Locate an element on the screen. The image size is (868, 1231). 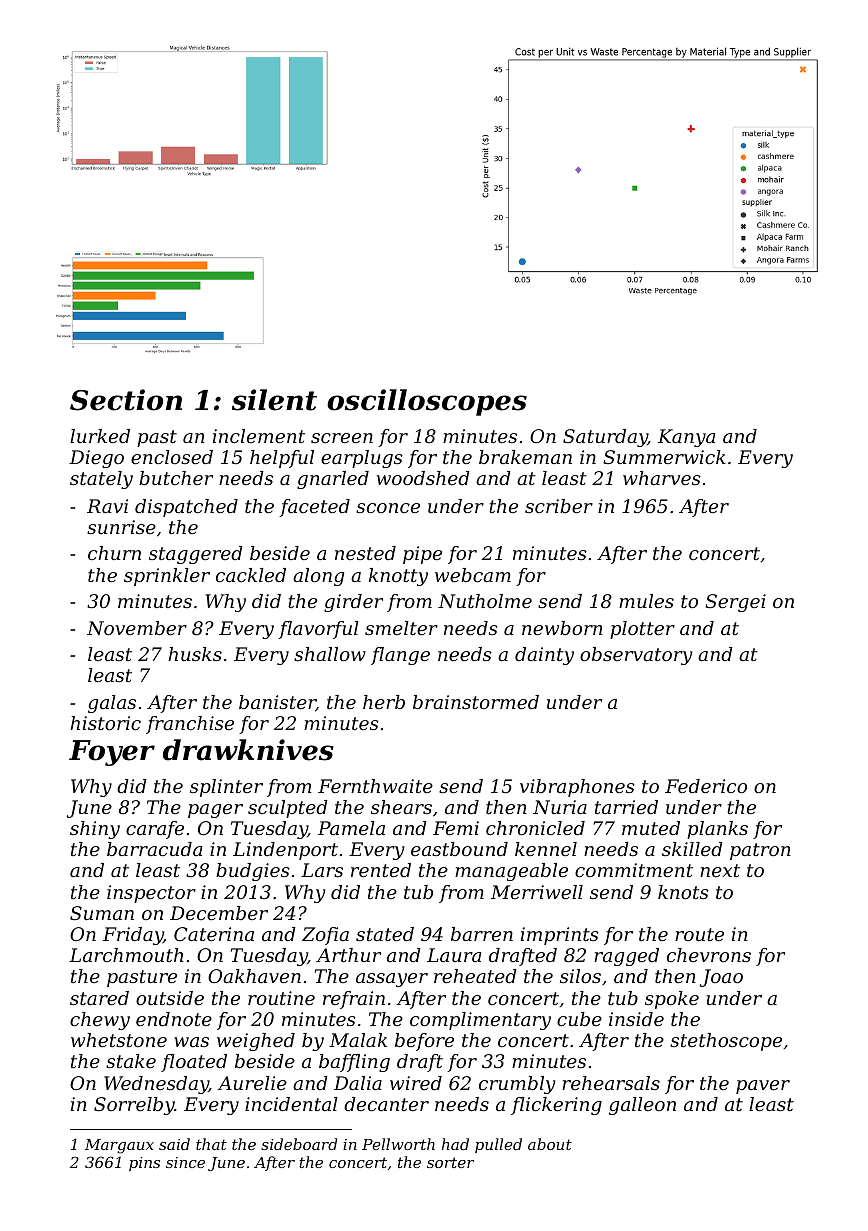
oscilloscopes is located at coordinates (427, 402).
